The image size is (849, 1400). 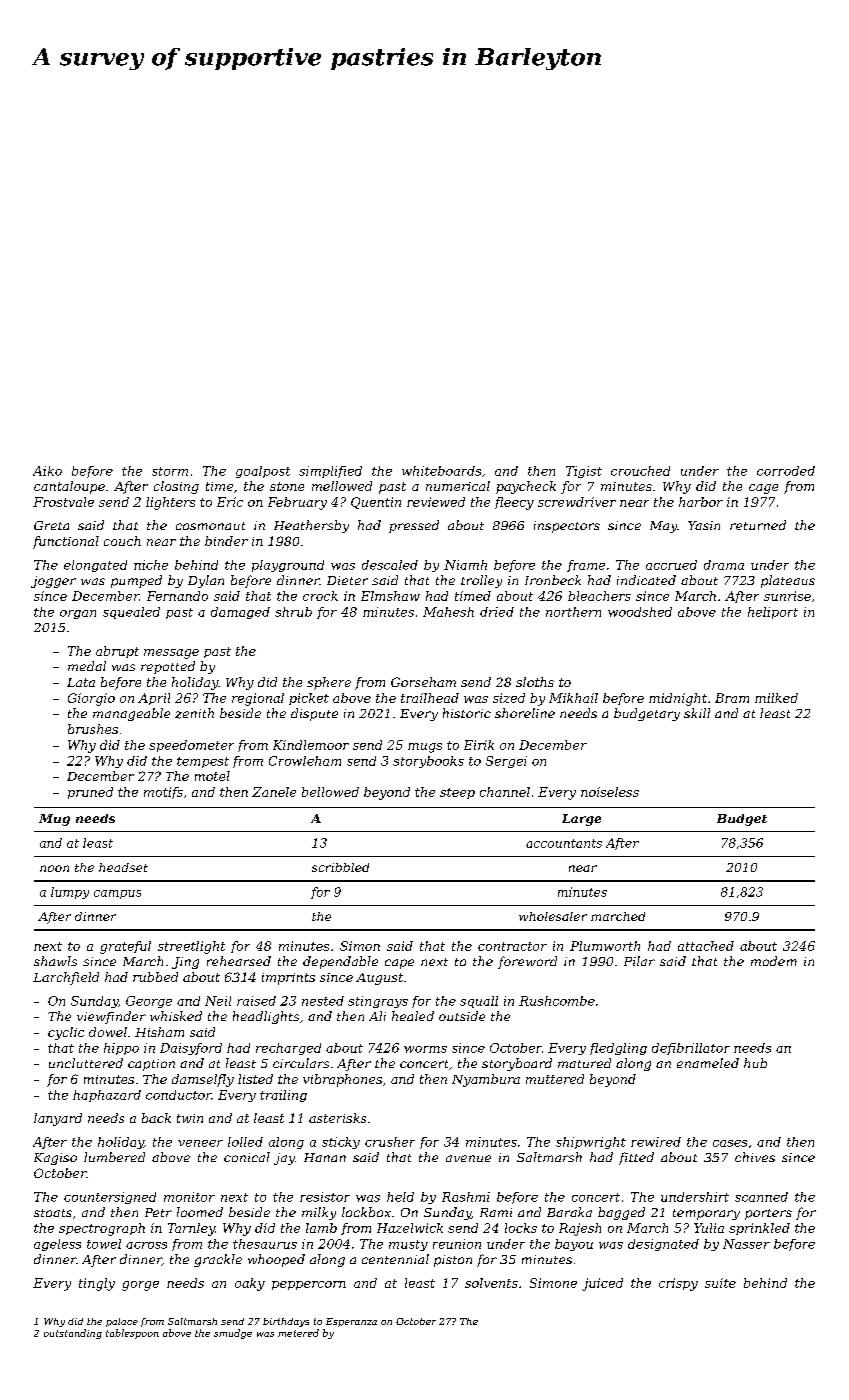 What do you see at coordinates (773, 613) in the document?
I see `heliport` at bounding box center [773, 613].
